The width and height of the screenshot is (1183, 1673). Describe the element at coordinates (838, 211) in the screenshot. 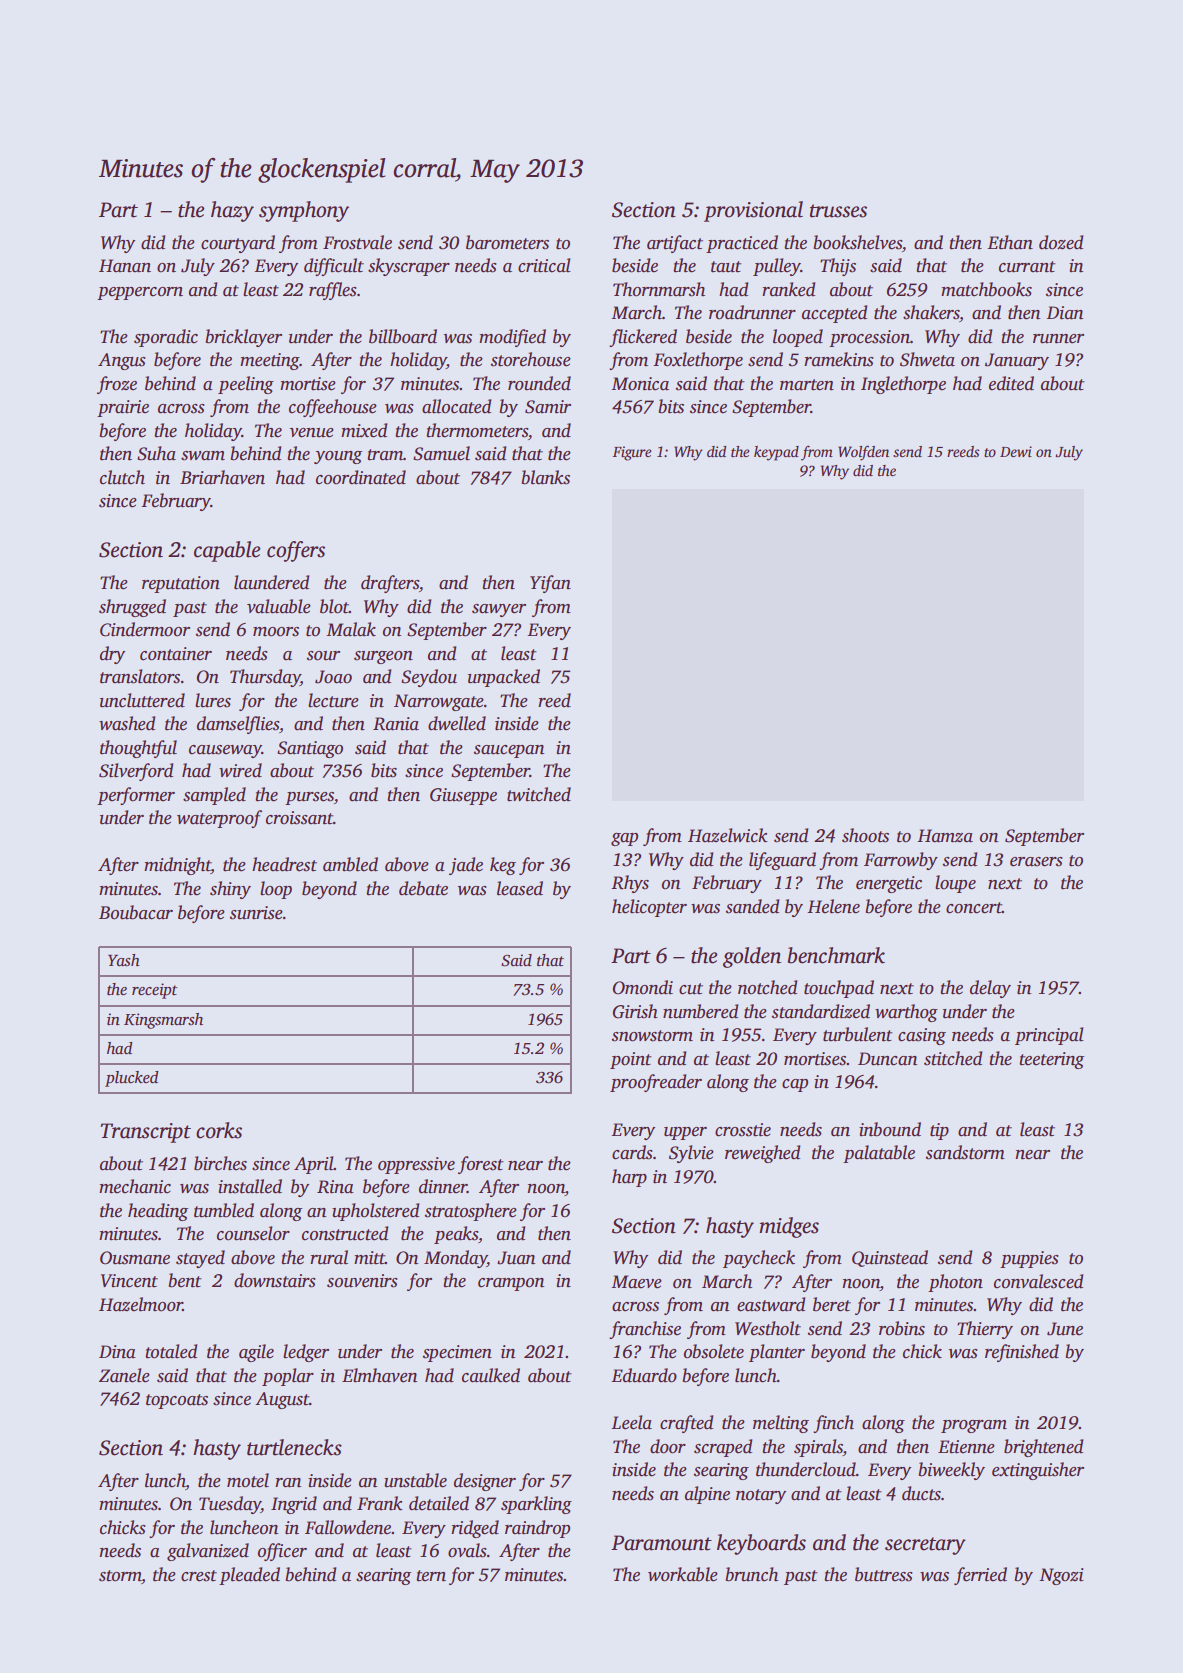

I see `trusses` at that location.
